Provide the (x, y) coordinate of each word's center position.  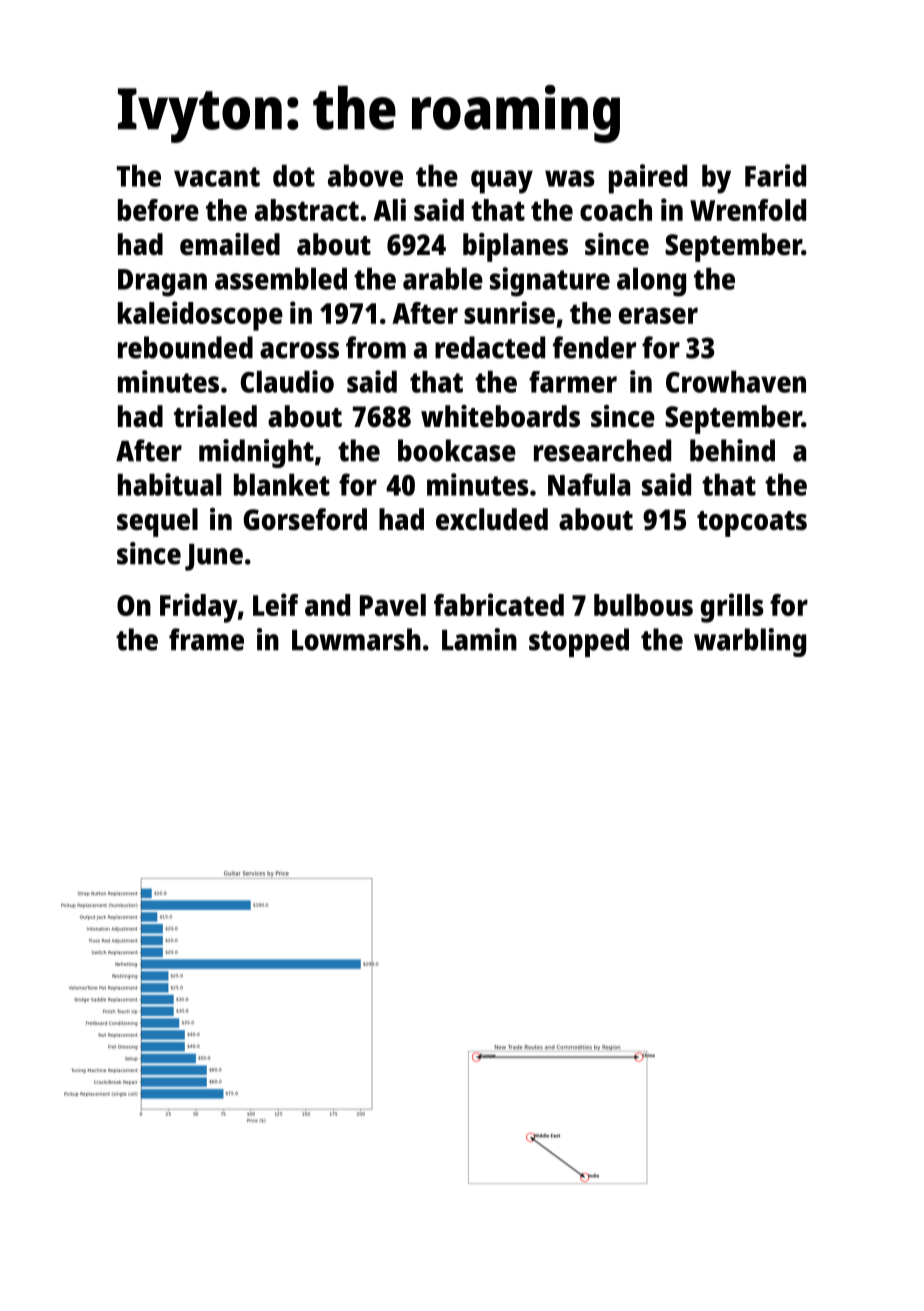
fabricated (499, 604)
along (651, 282)
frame (206, 639)
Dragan (162, 283)
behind (732, 450)
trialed (215, 416)
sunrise (509, 312)
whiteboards (500, 416)
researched (602, 450)
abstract (307, 210)
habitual (169, 484)
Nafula (589, 484)
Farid (775, 175)
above (365, 175)
